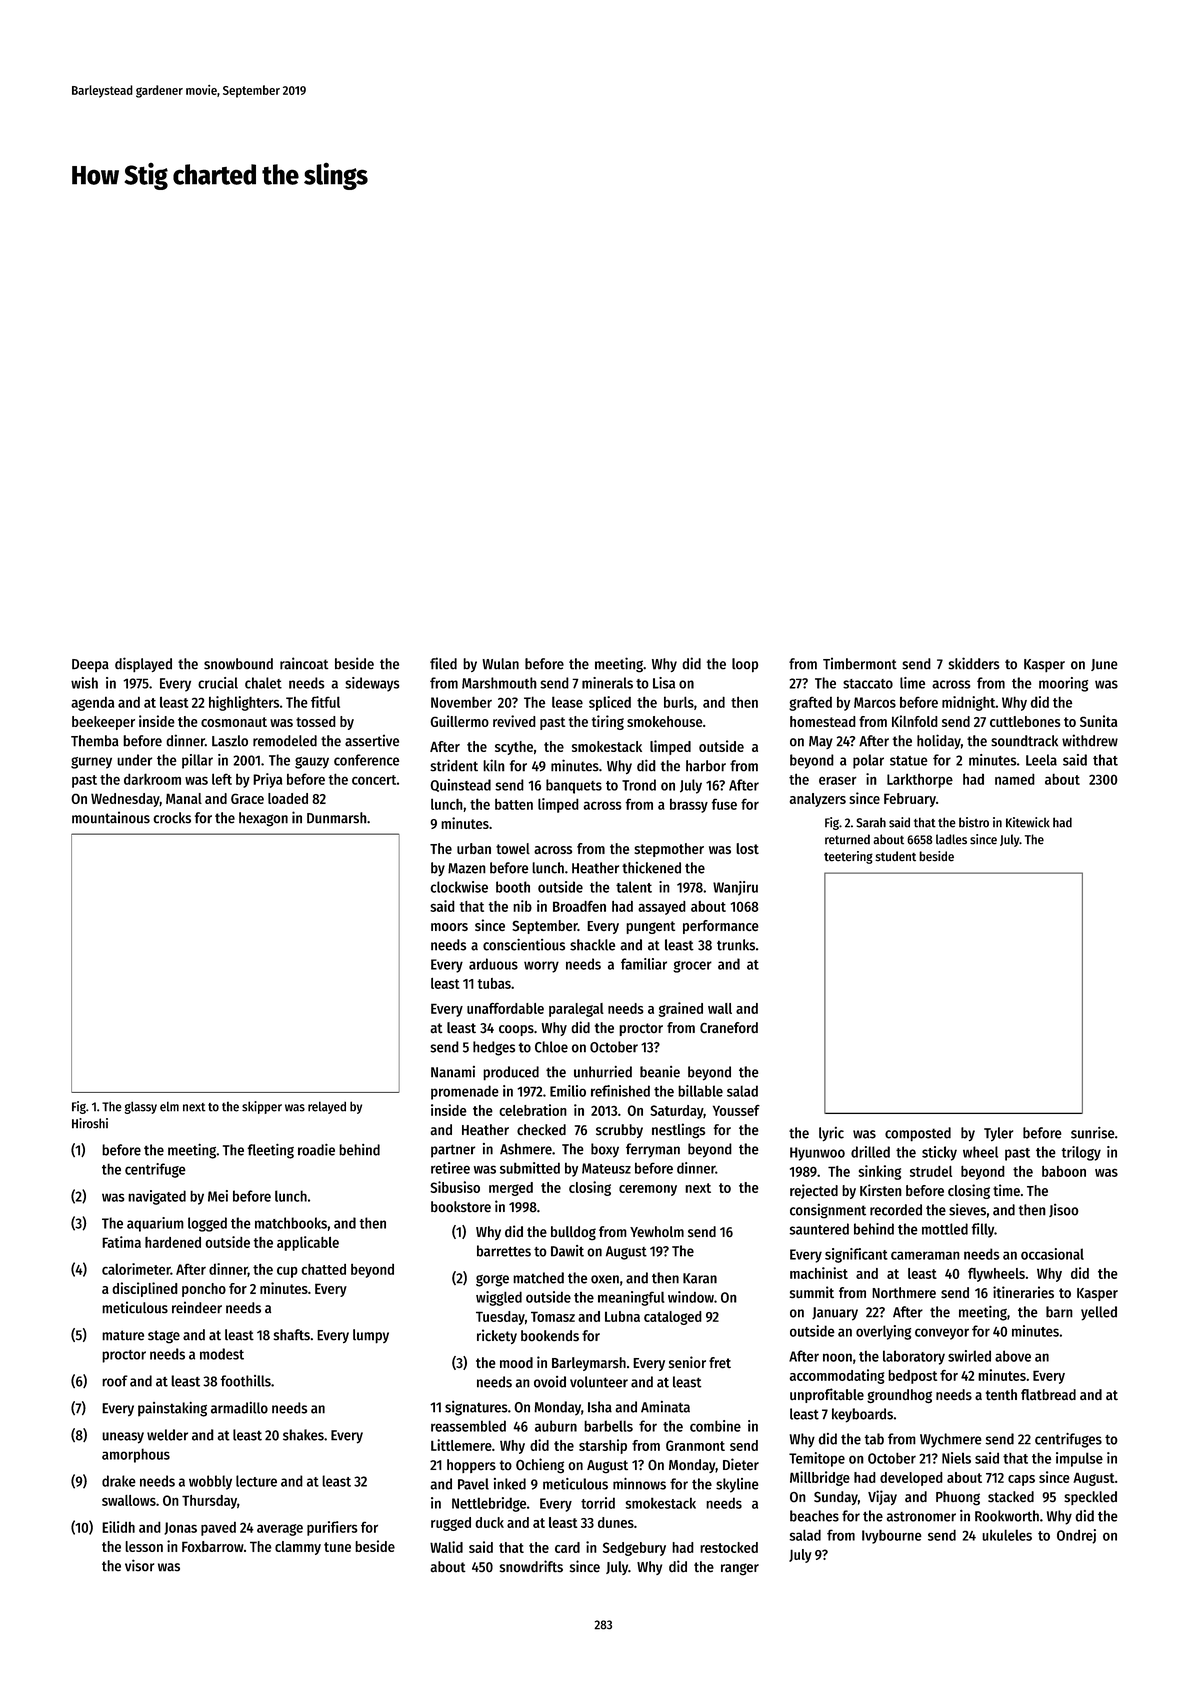 The width and height of the document is (1189, 1681). What do you see at coordinates (1007, 1535) in the document?
I see `ukuleles` at bounding box center [1007, 1535].
